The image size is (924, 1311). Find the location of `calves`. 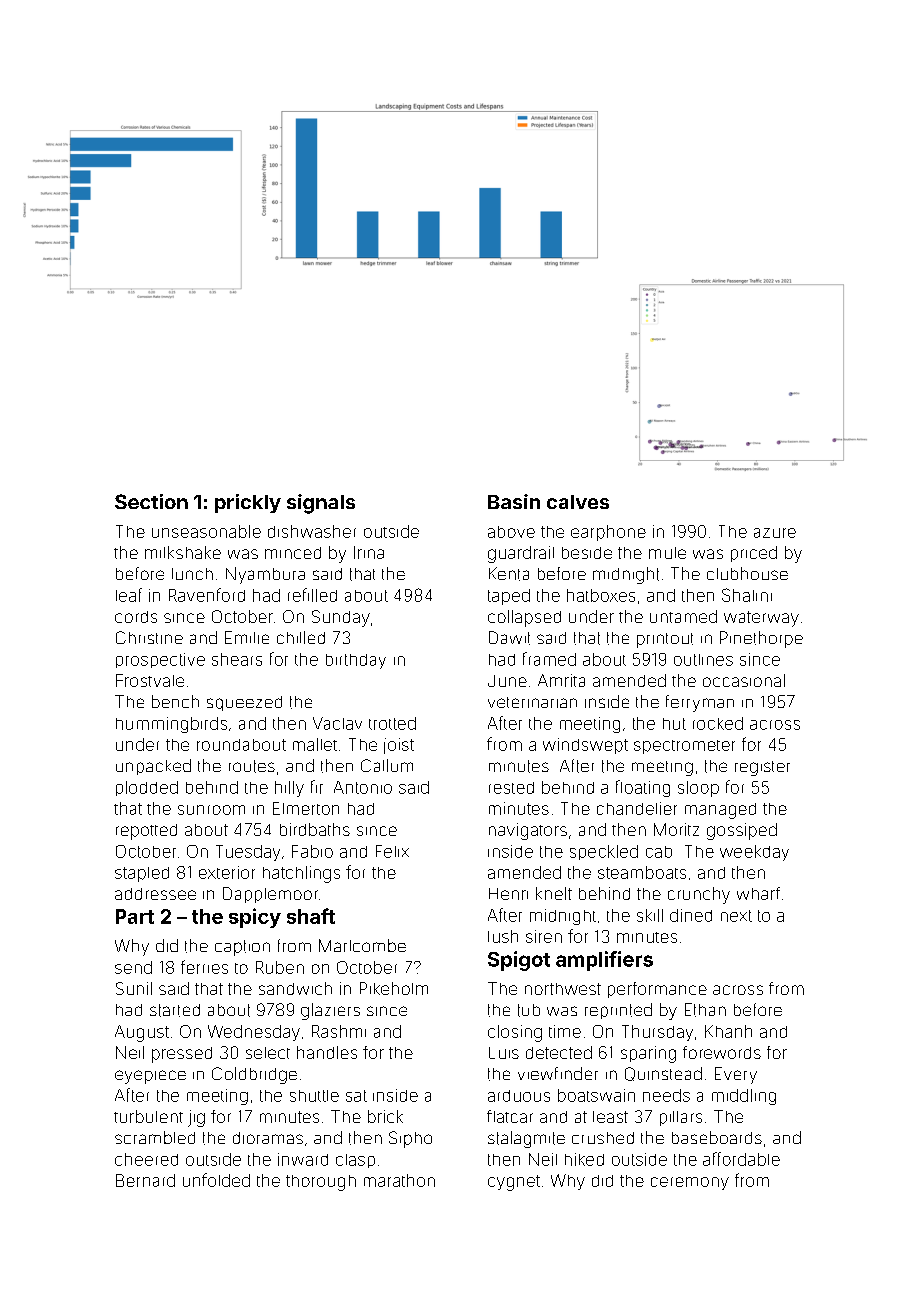

calves is located at coordinates (578, 502).
